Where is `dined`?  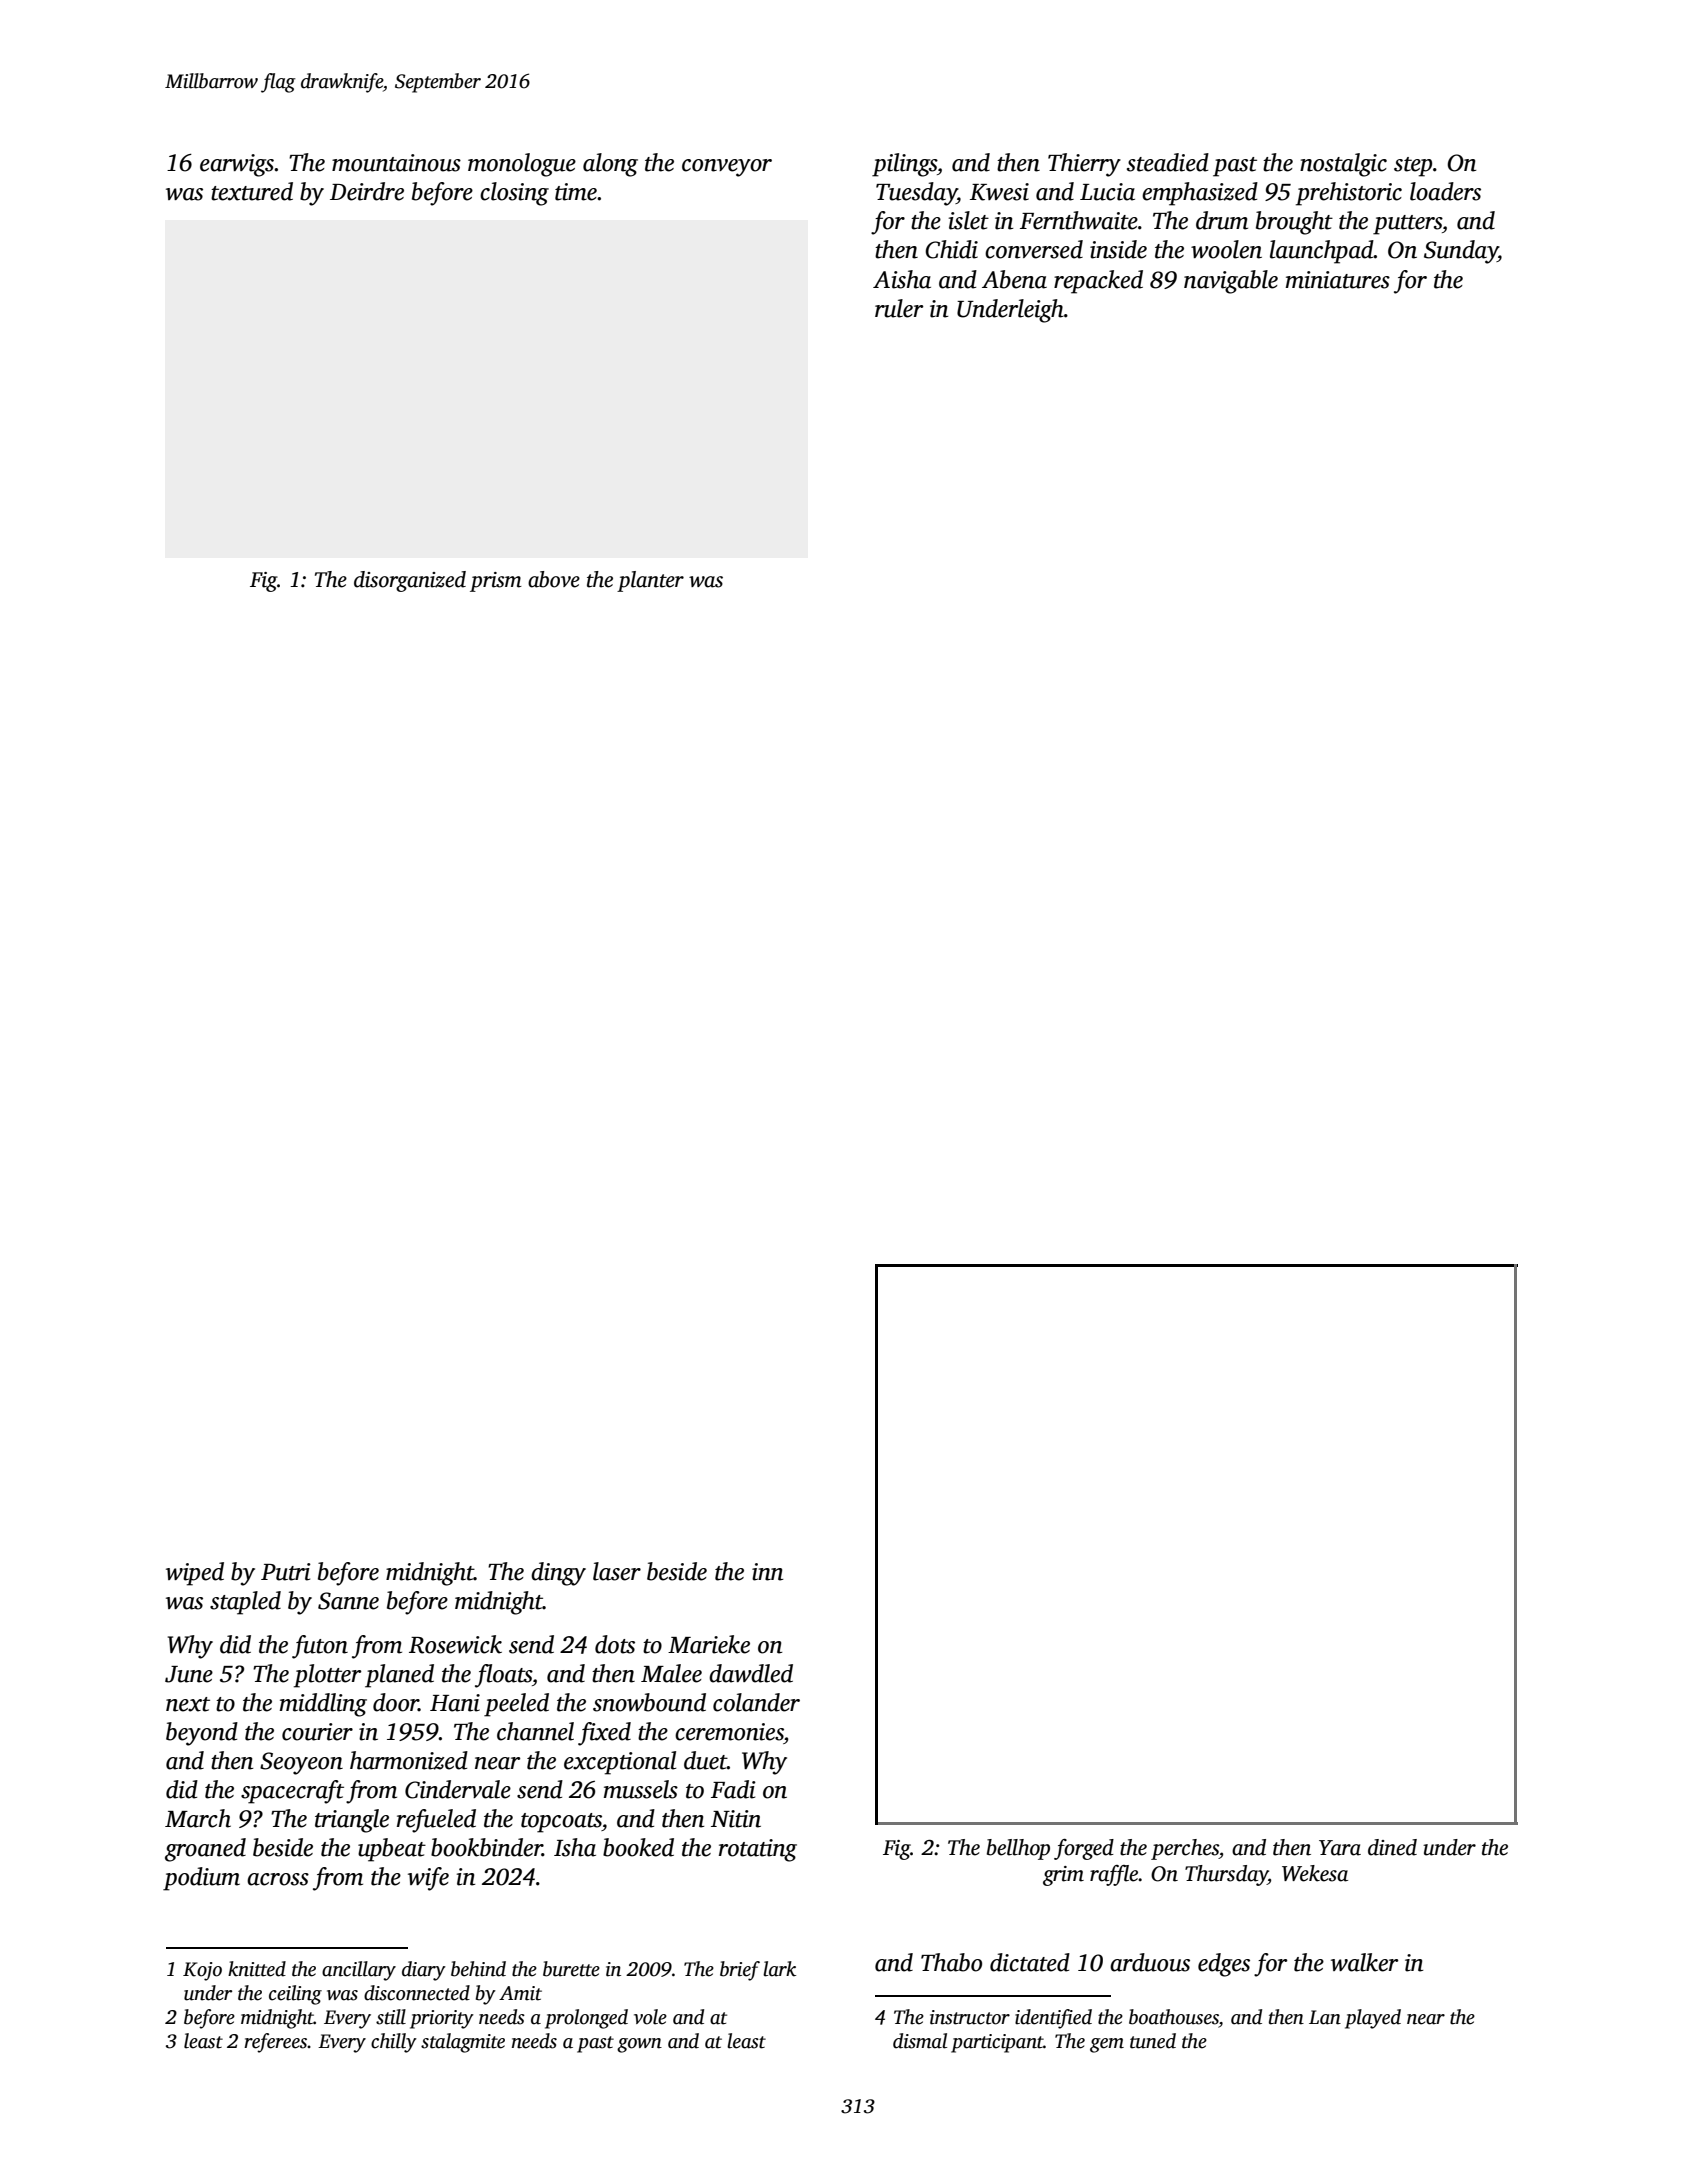 dined is located at coordinates (1392, 1847).
